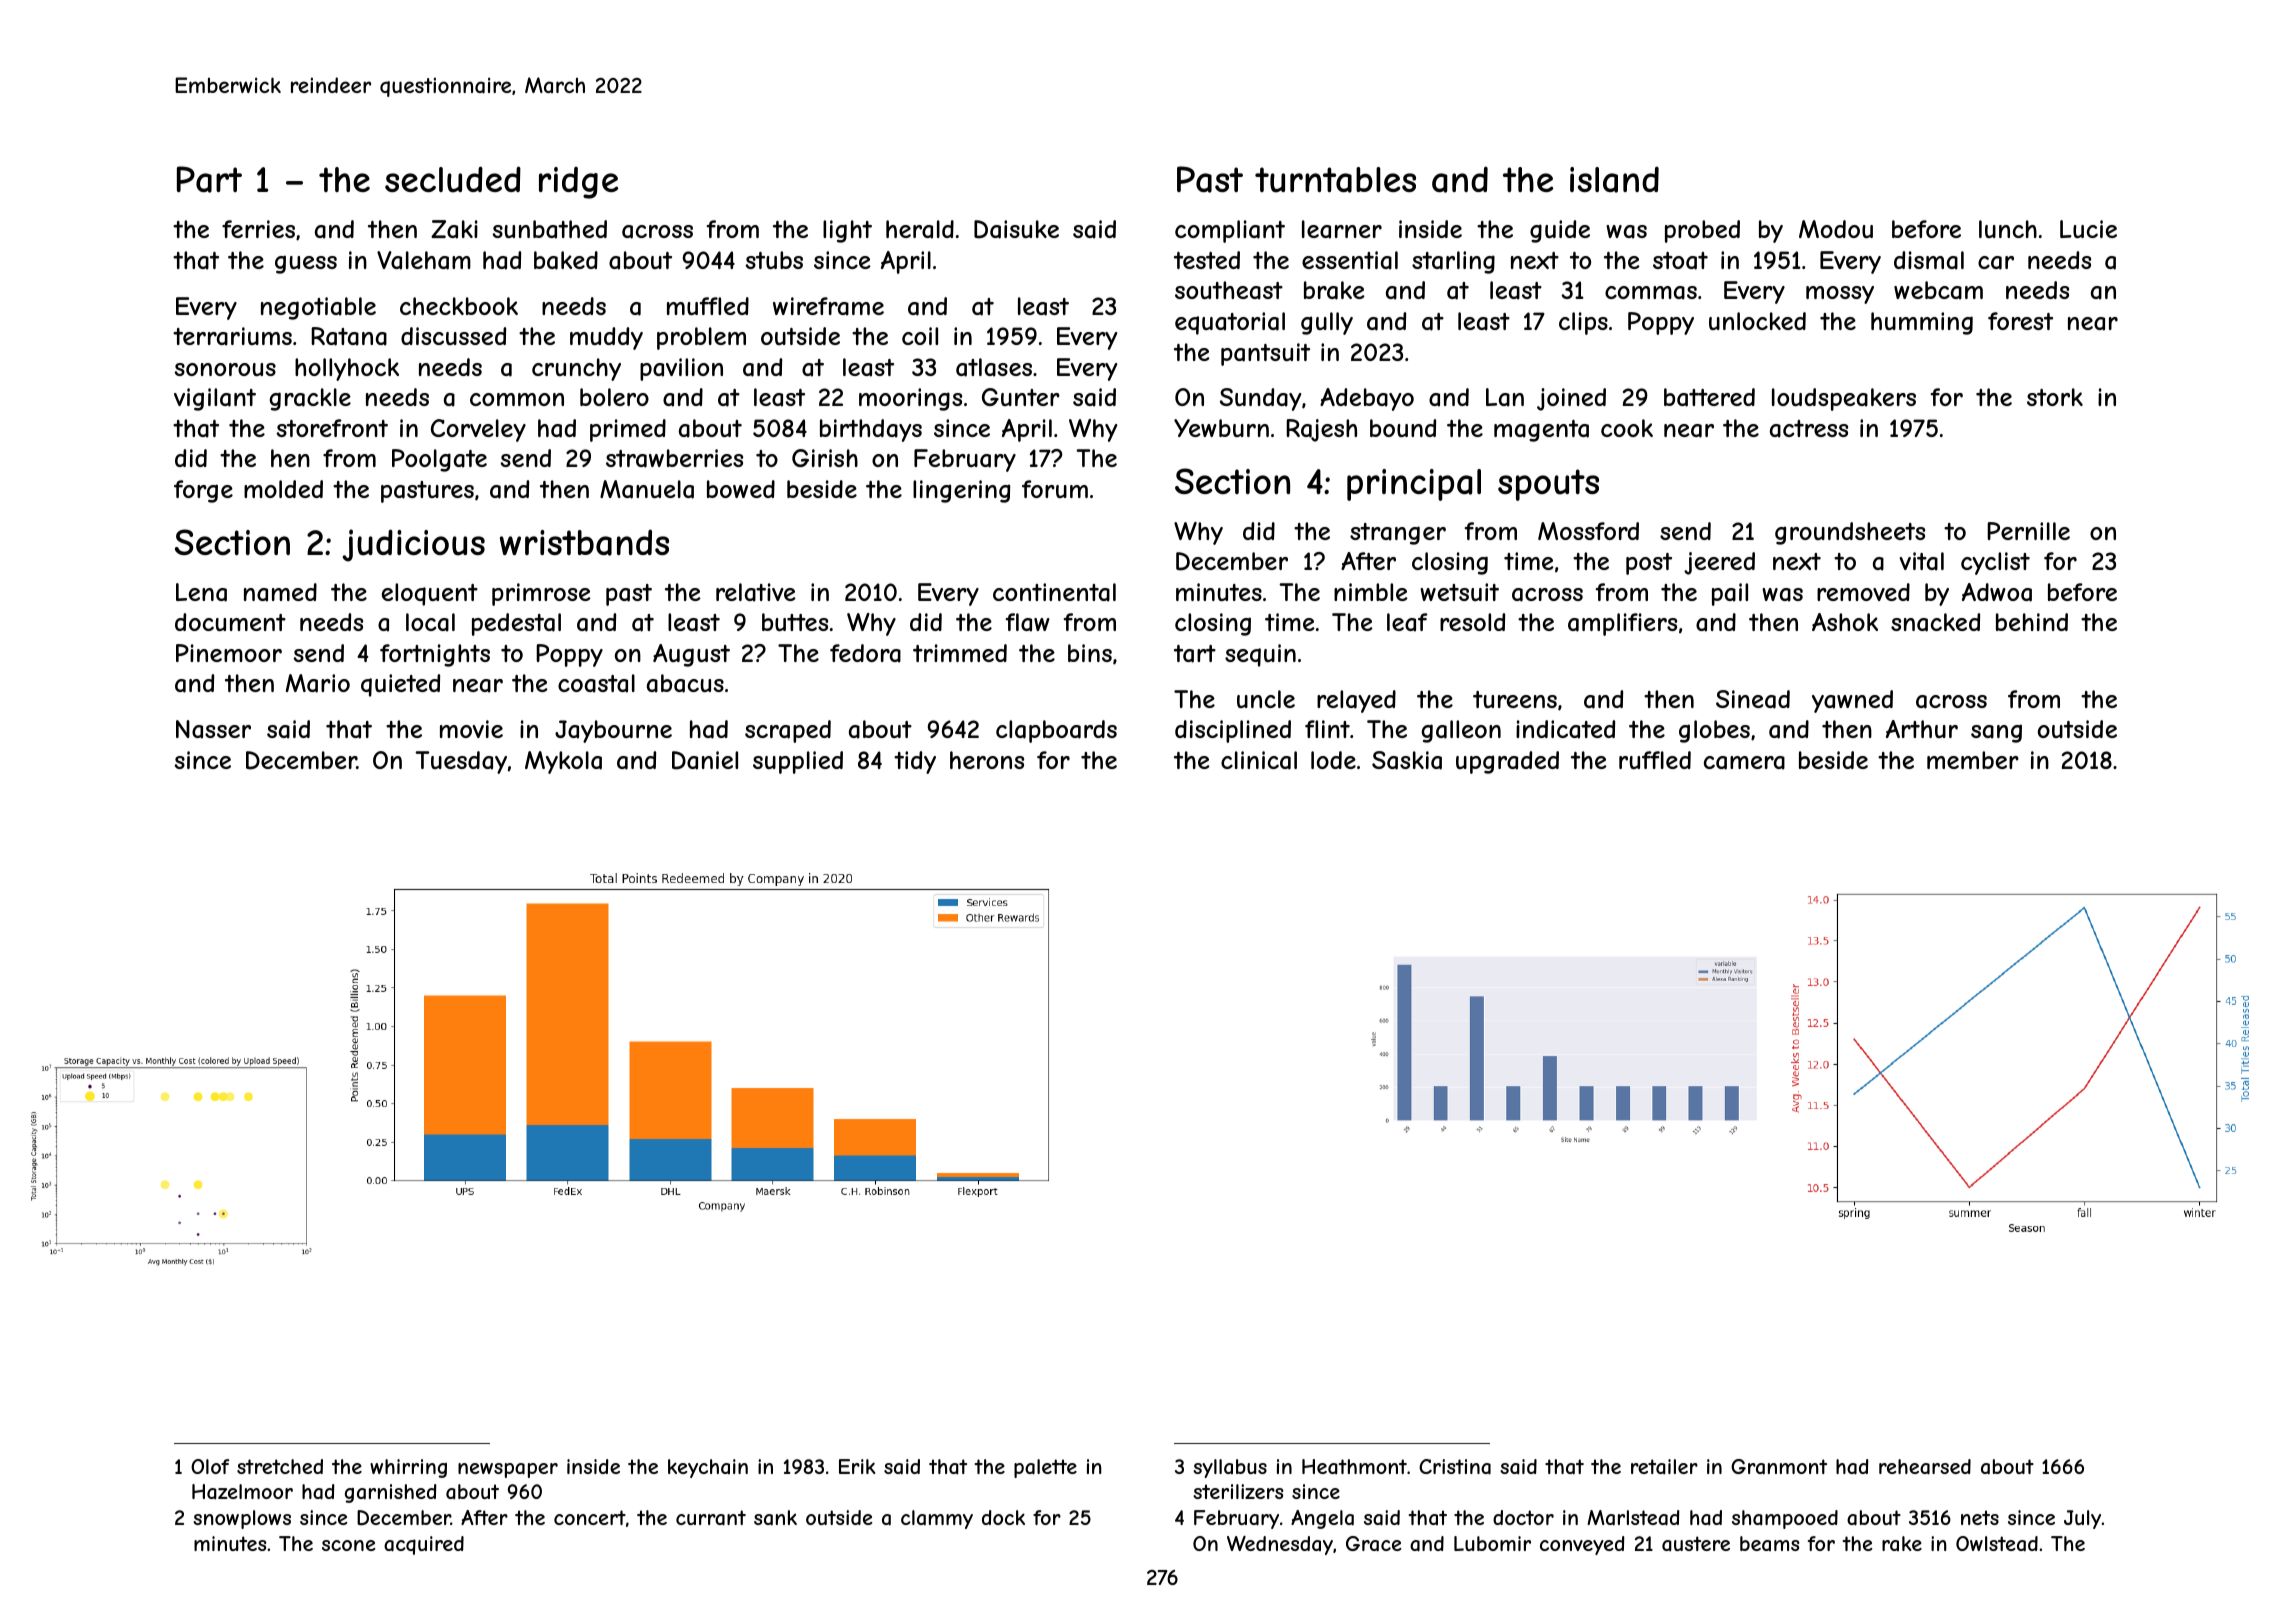  What do you see at coordinates (280, 1466) in the screenshot?
I see `stretched` at bounding box center [280, 1466].
